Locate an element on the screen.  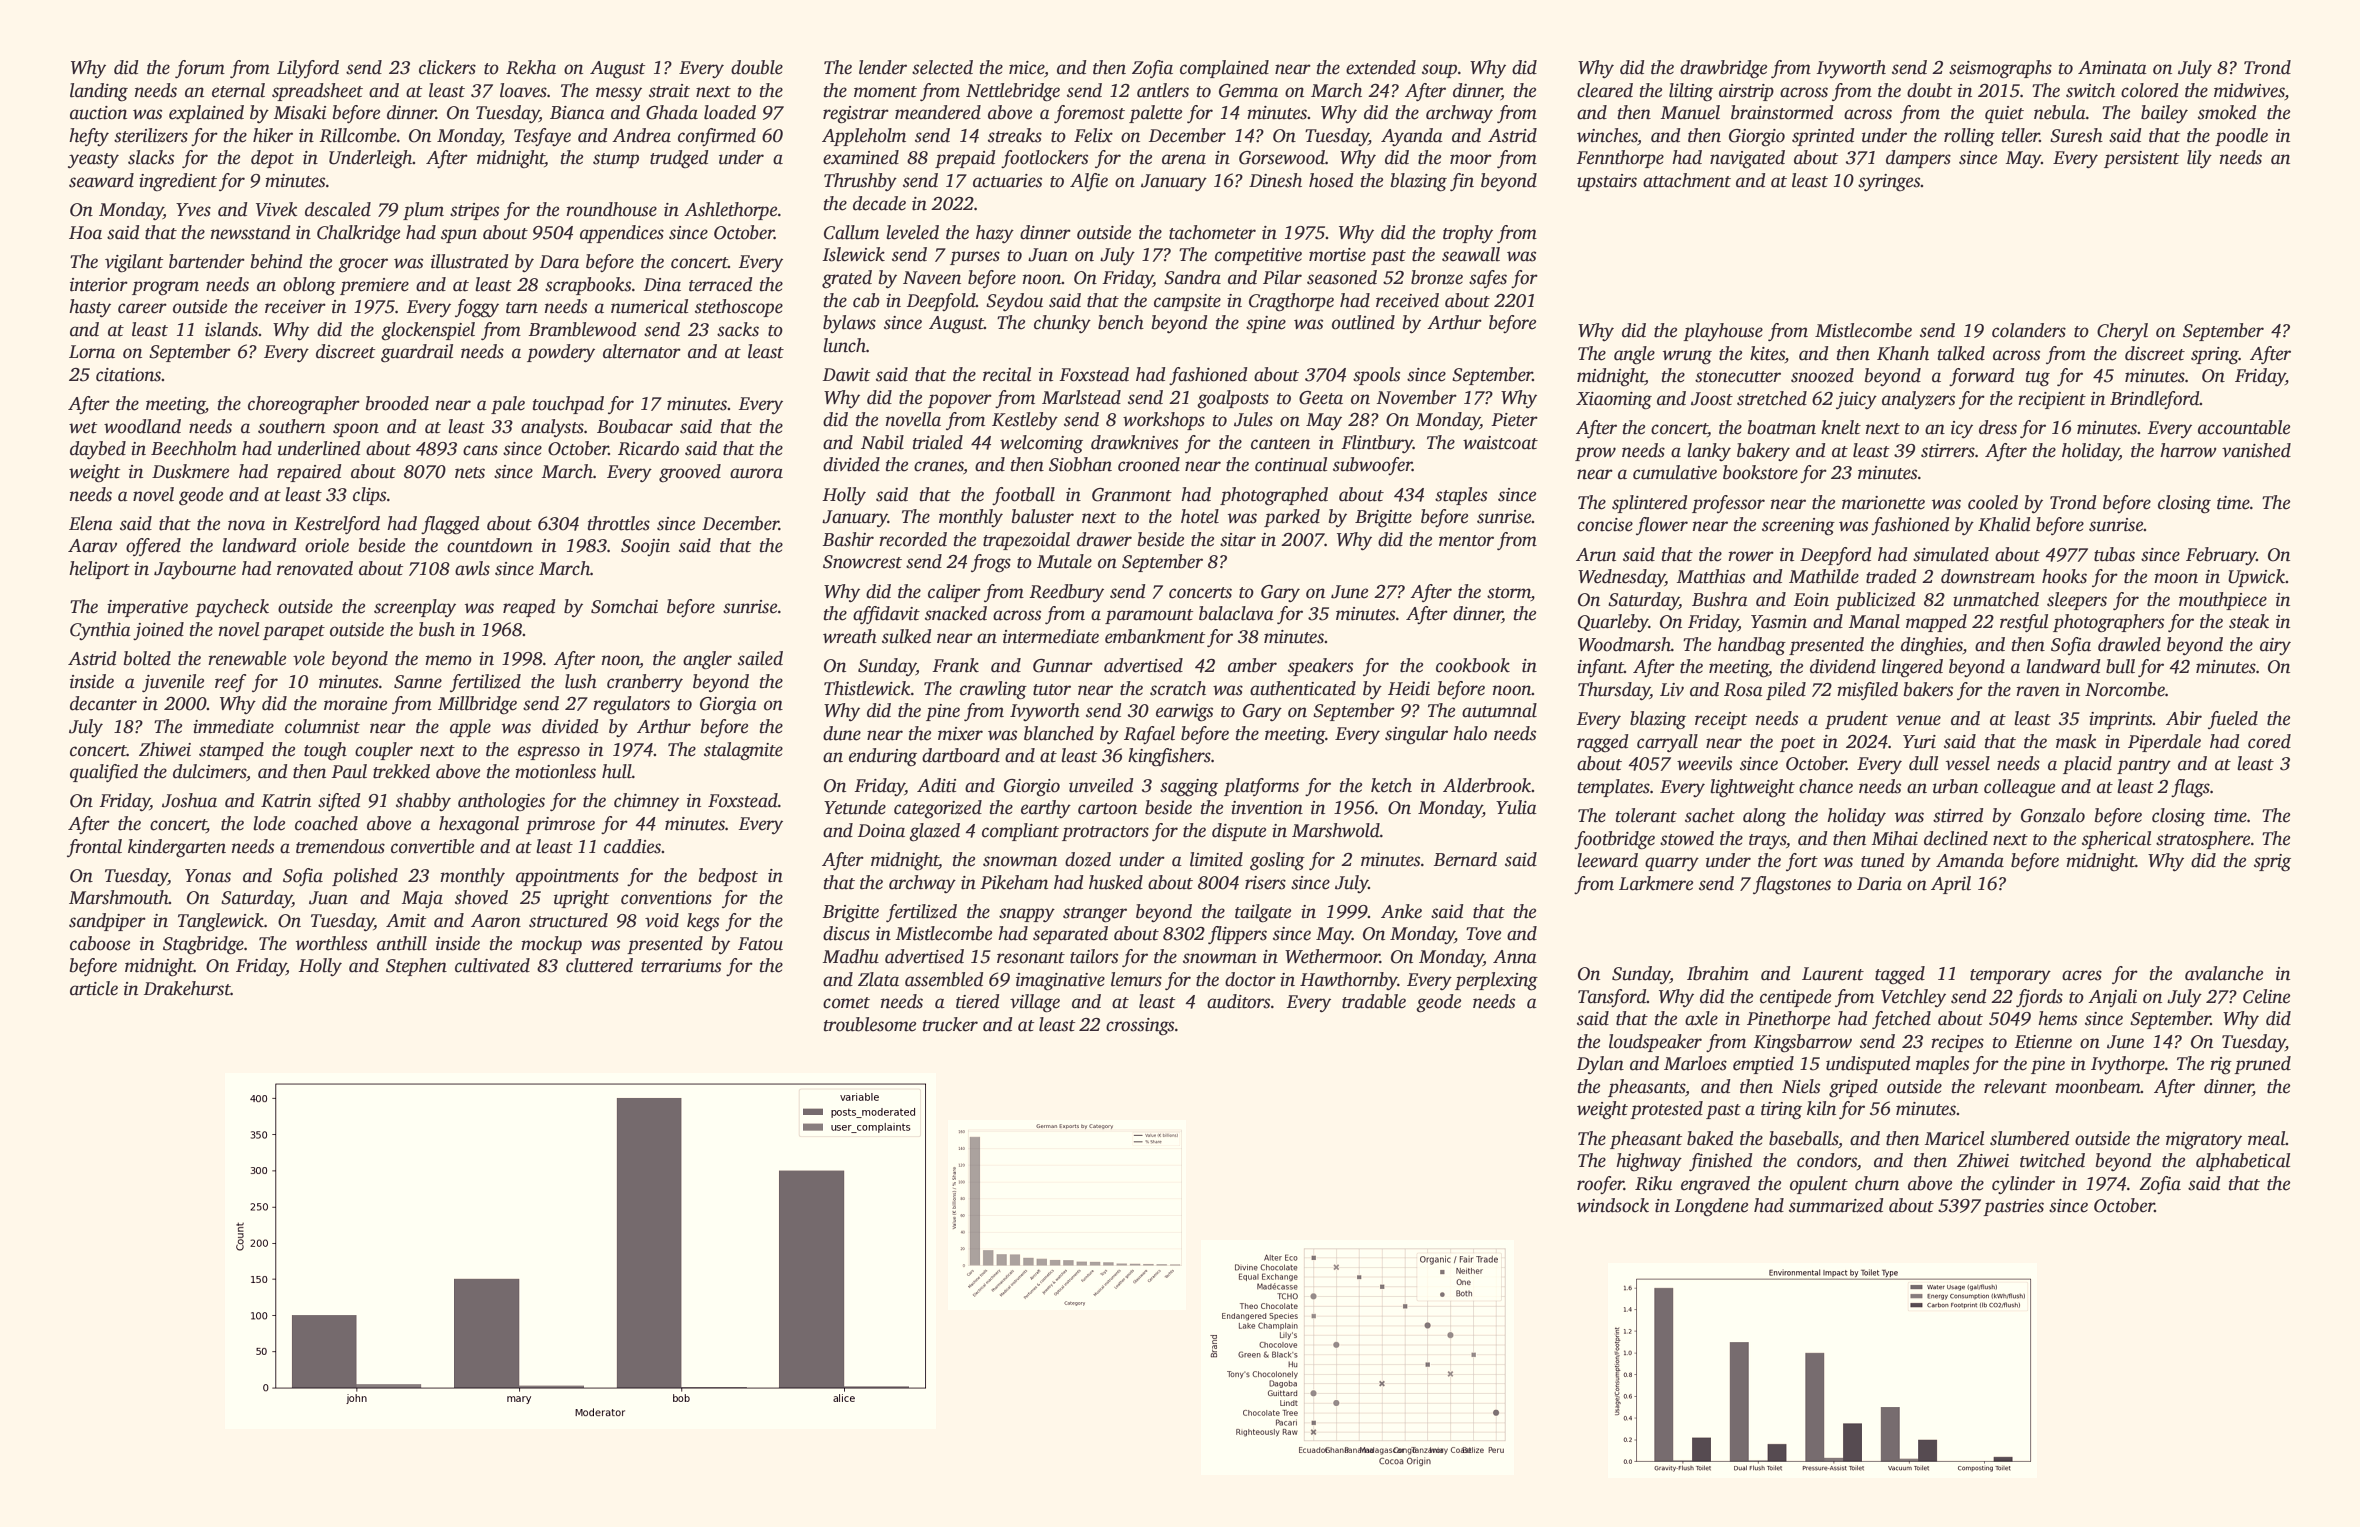
windsock is located at coordinates (1613, 1205).
